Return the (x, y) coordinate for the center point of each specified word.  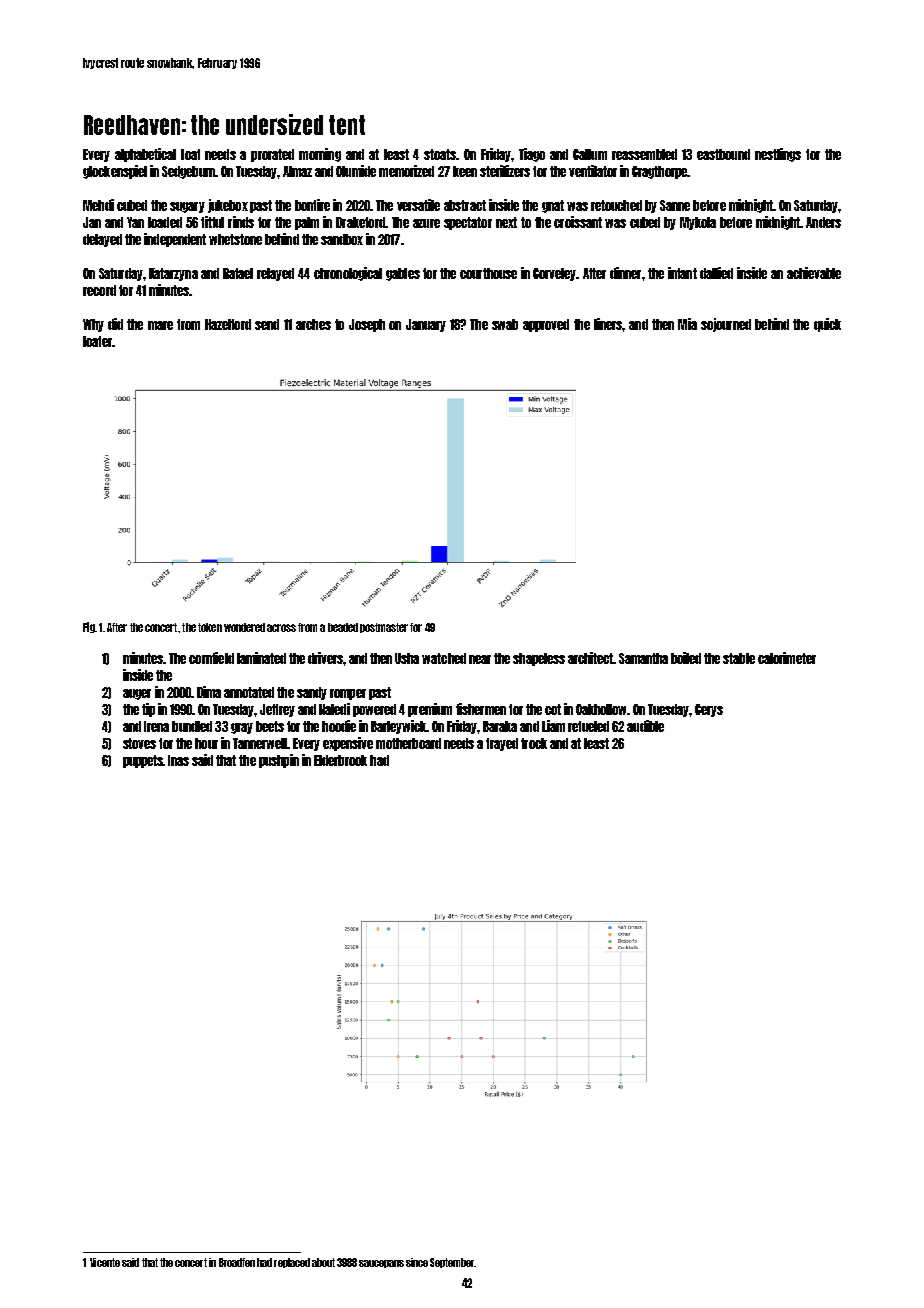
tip (148, 710)
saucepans (381, 1264)
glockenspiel (115, 172)
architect (590, 658)
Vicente (105, 1262)
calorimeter (787, 658)
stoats (440, 154)
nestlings (778, 155)
